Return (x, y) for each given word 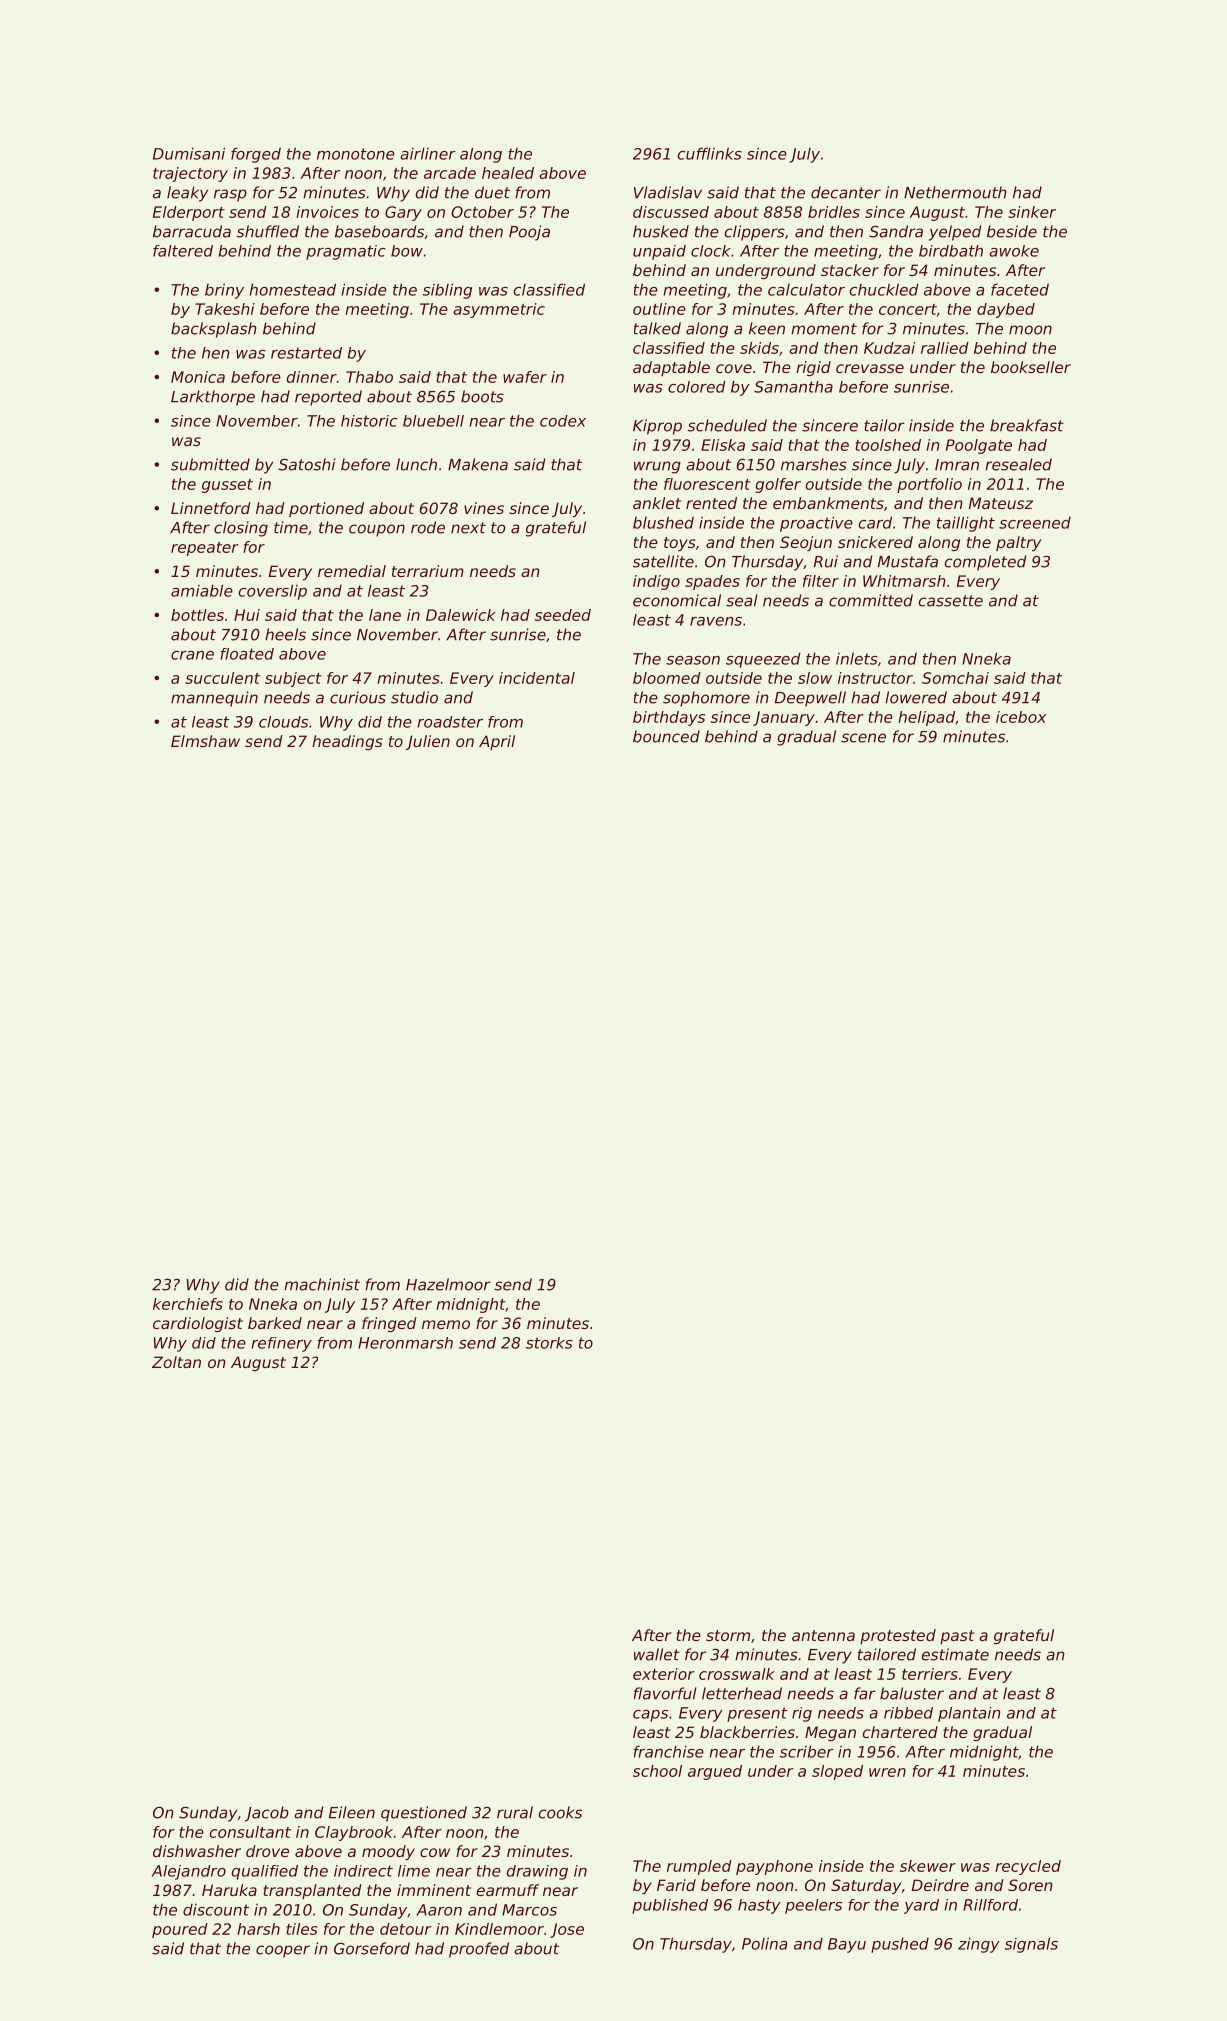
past (957, 1637)
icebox (1021, 717)
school (657, 1771)
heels (285, 634)
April (497, 742)
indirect (363, 1871)
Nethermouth (955, 192)
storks (549, 1343)
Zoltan (176, 1362)
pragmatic (346, 252)
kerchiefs (188, 1304)
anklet (657, 503)
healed (508, 173)
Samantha (793, 387)
